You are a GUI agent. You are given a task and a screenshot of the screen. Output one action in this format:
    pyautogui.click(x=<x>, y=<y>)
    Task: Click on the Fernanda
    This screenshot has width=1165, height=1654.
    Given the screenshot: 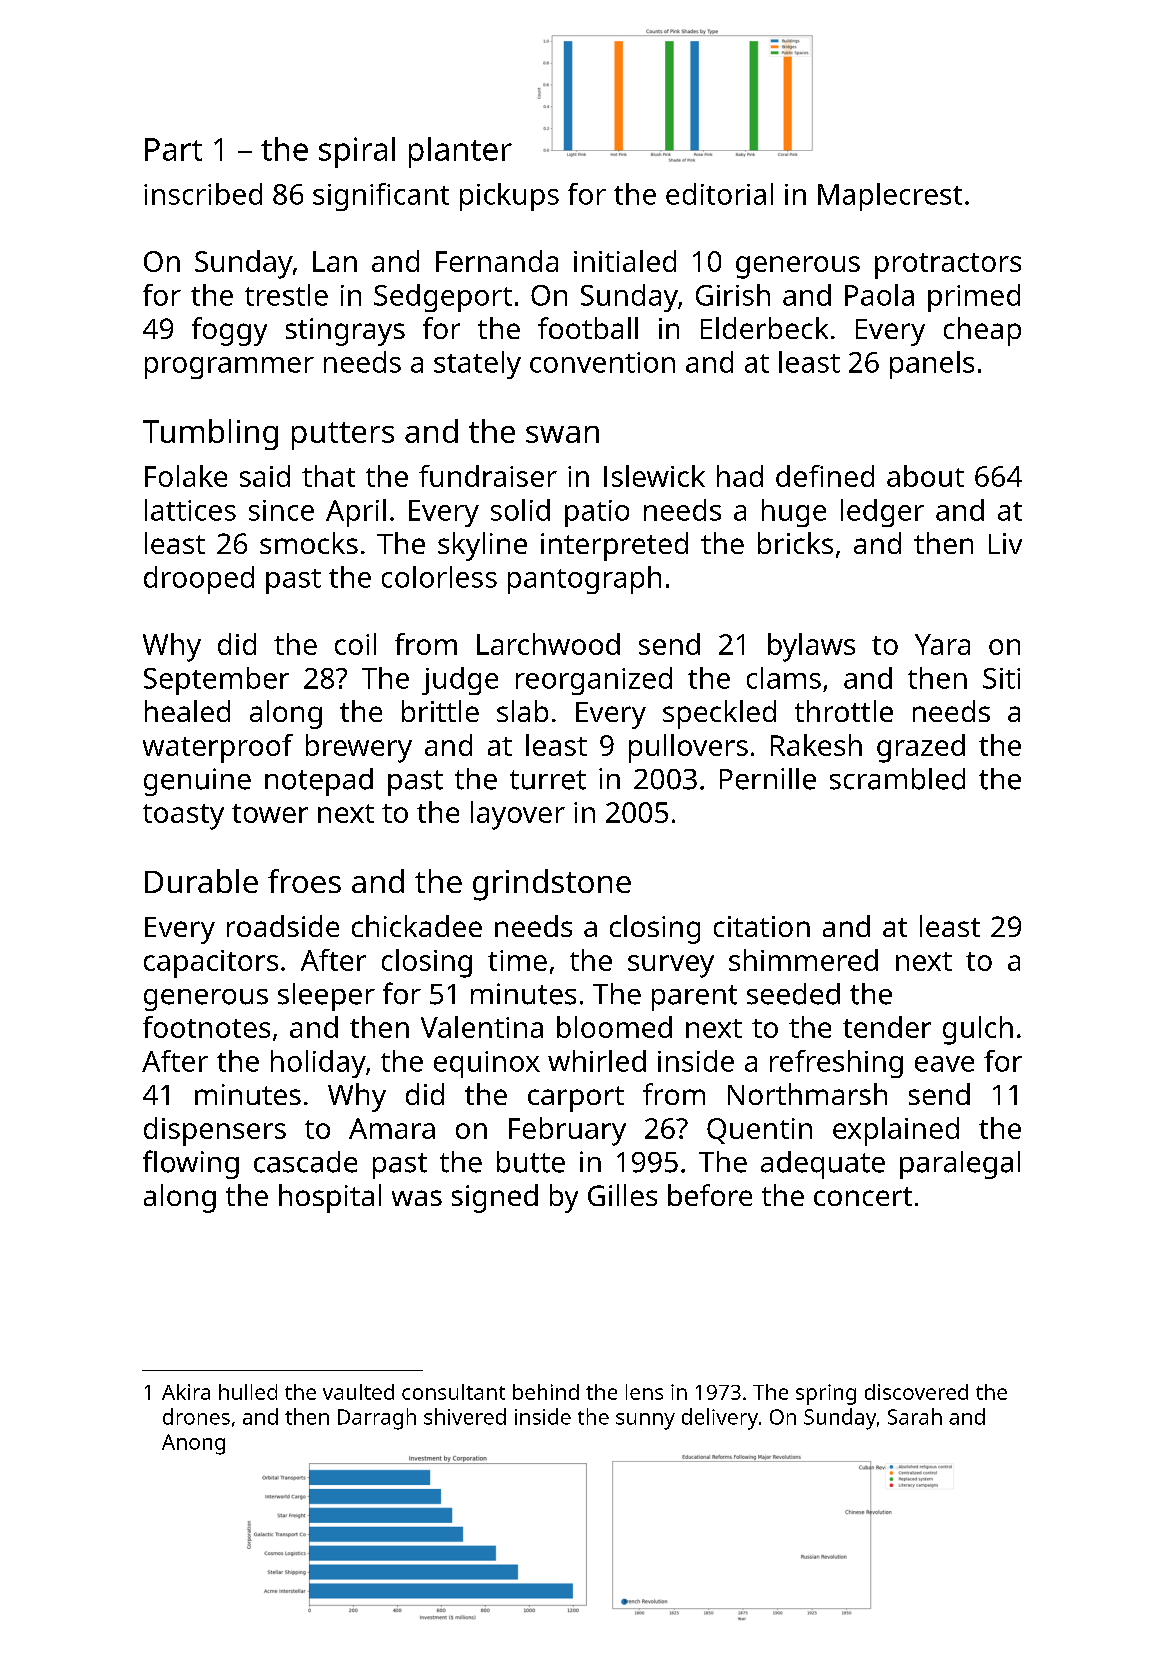 What is the action you would take?
    pyautogui.click(x=497, y=261)
